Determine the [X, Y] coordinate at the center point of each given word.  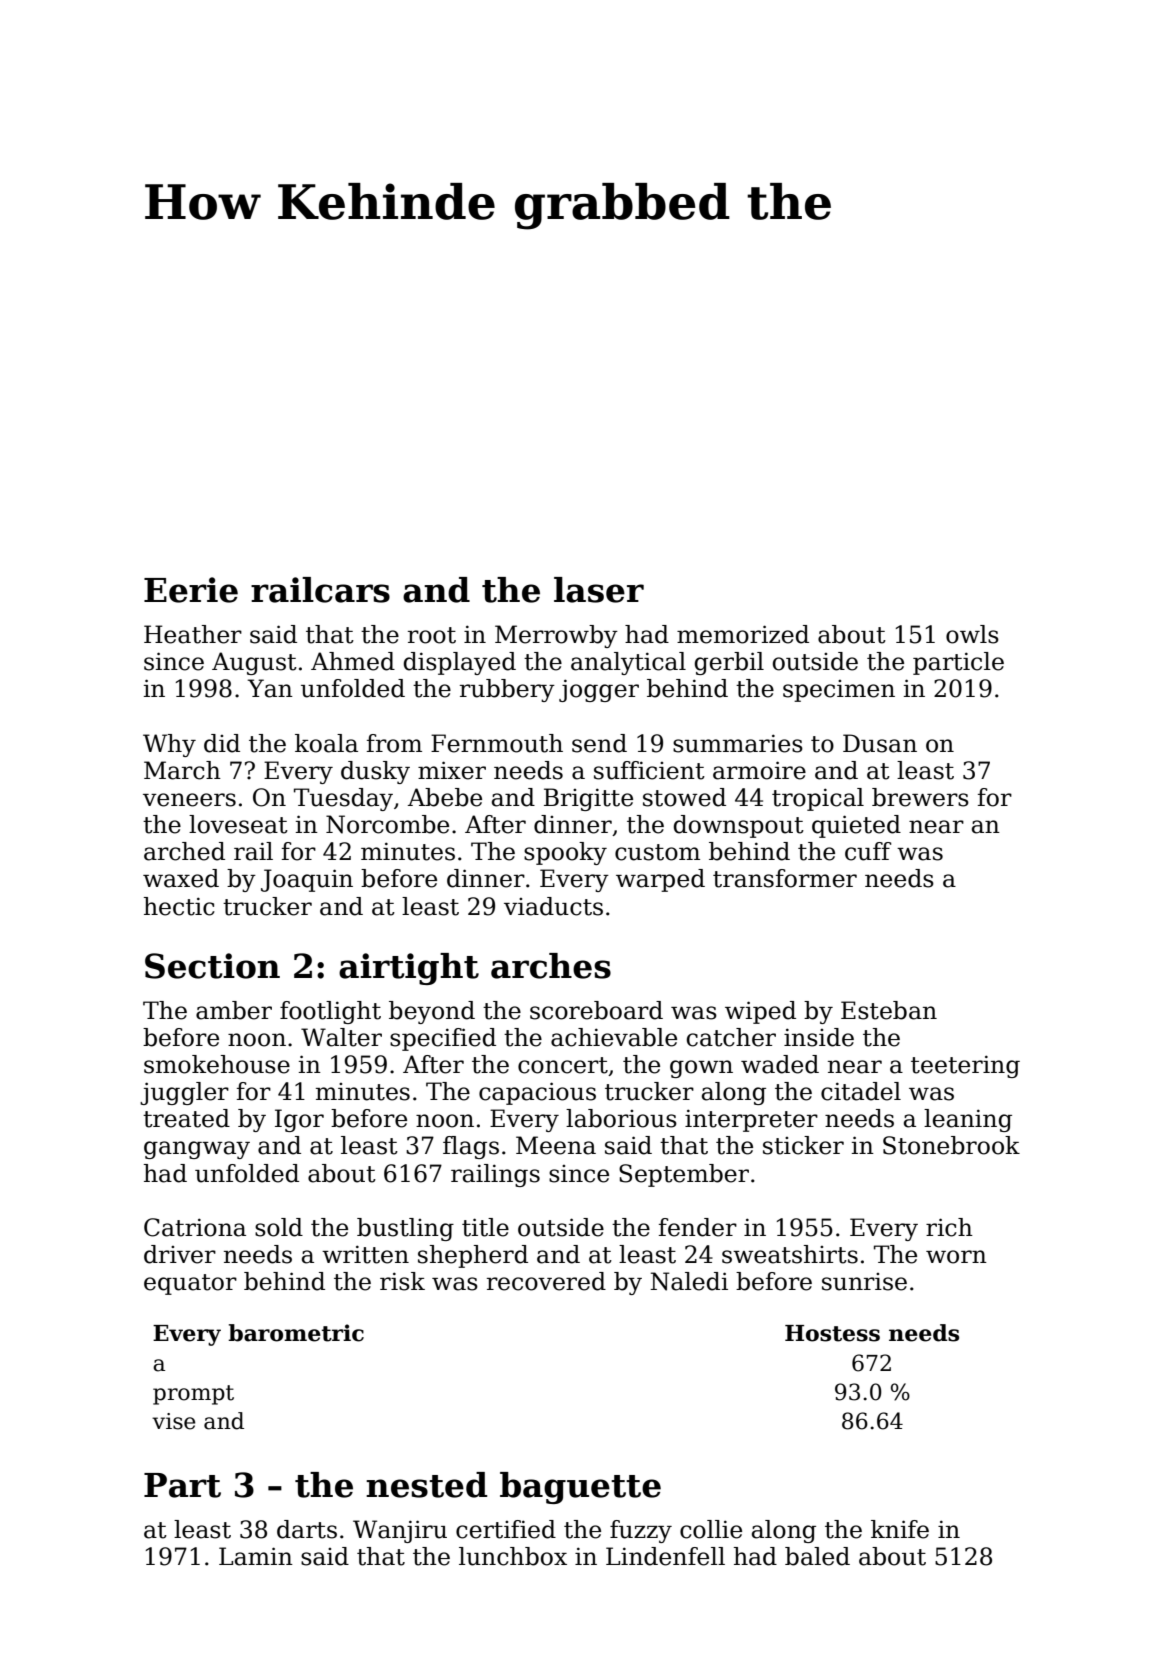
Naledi [689, 1281]
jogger [599, 690]
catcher [731, 1037]
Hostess [832, 1333]
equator [190, 1284]
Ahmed [353, 661]
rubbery [507, 690]
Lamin [256, 1556]
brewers [920, 797]
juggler [184, 1093]
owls [972, 634]
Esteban [889, 1010]
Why [169, 745]
